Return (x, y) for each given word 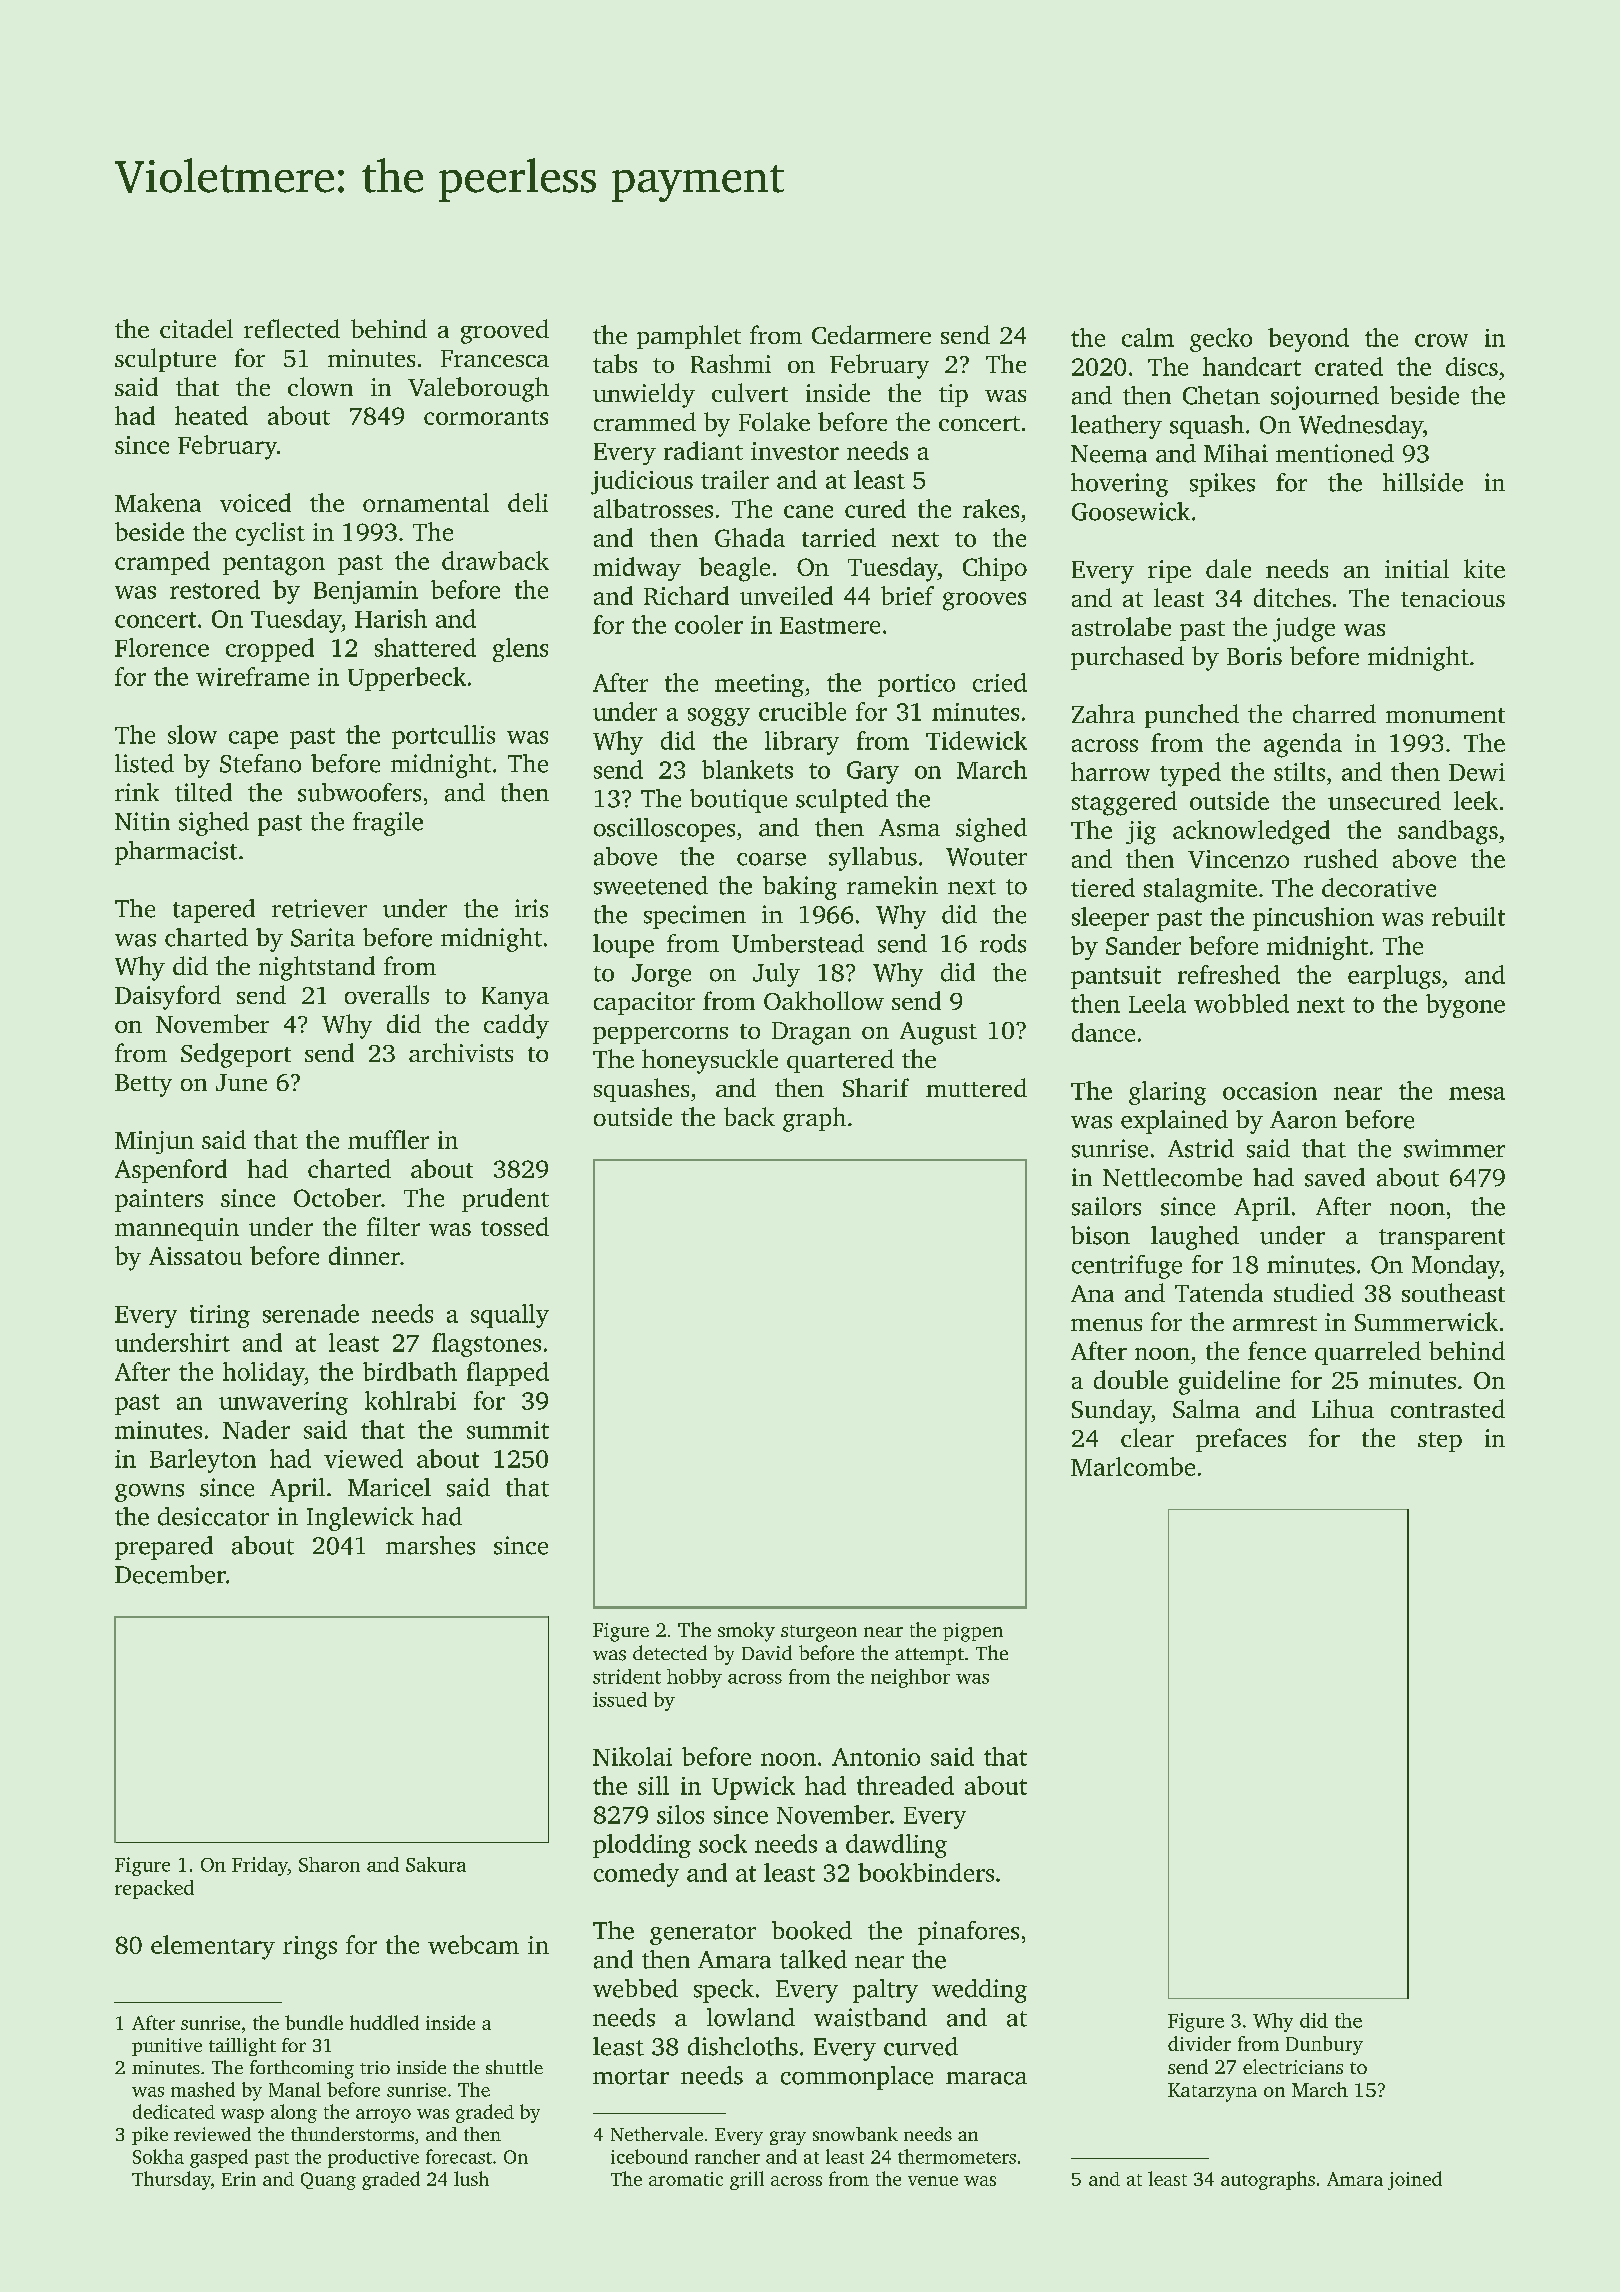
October (337, 1197)
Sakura (436, 1864)
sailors (1106, 1206)
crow (1441, 340)
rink (137, 792)
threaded (905, 1785)
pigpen (973, 1632)
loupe (623, 946)
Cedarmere (871, 334)
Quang (328, 2181)
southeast (1453, 1292)
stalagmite (1200, 890)
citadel (196, 328)
